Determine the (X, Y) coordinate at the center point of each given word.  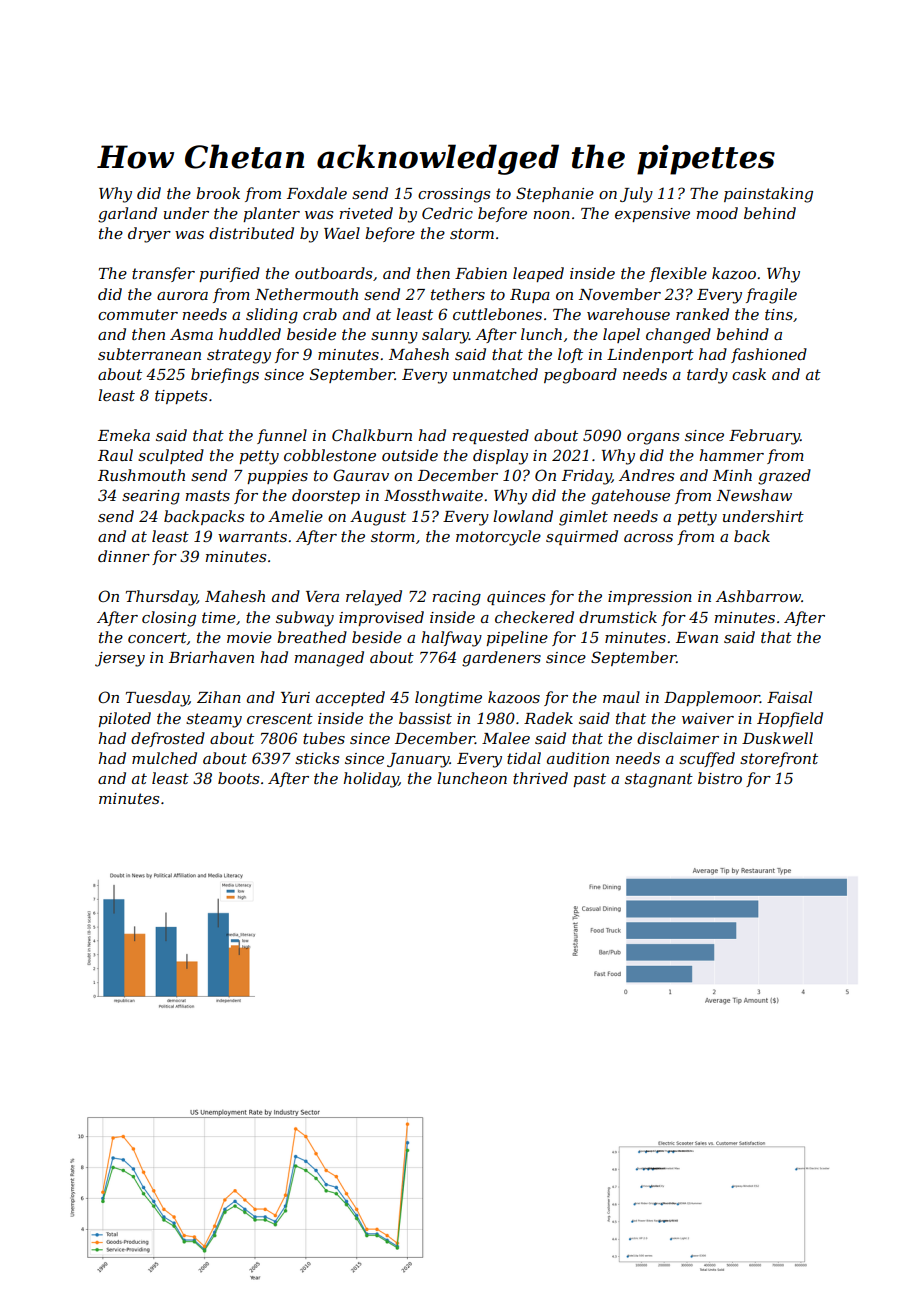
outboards (333, 273)
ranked (702, 314)
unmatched (495, 374)
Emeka (124, 435)
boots (238, 778)
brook (218, 193)
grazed (784, 477)
